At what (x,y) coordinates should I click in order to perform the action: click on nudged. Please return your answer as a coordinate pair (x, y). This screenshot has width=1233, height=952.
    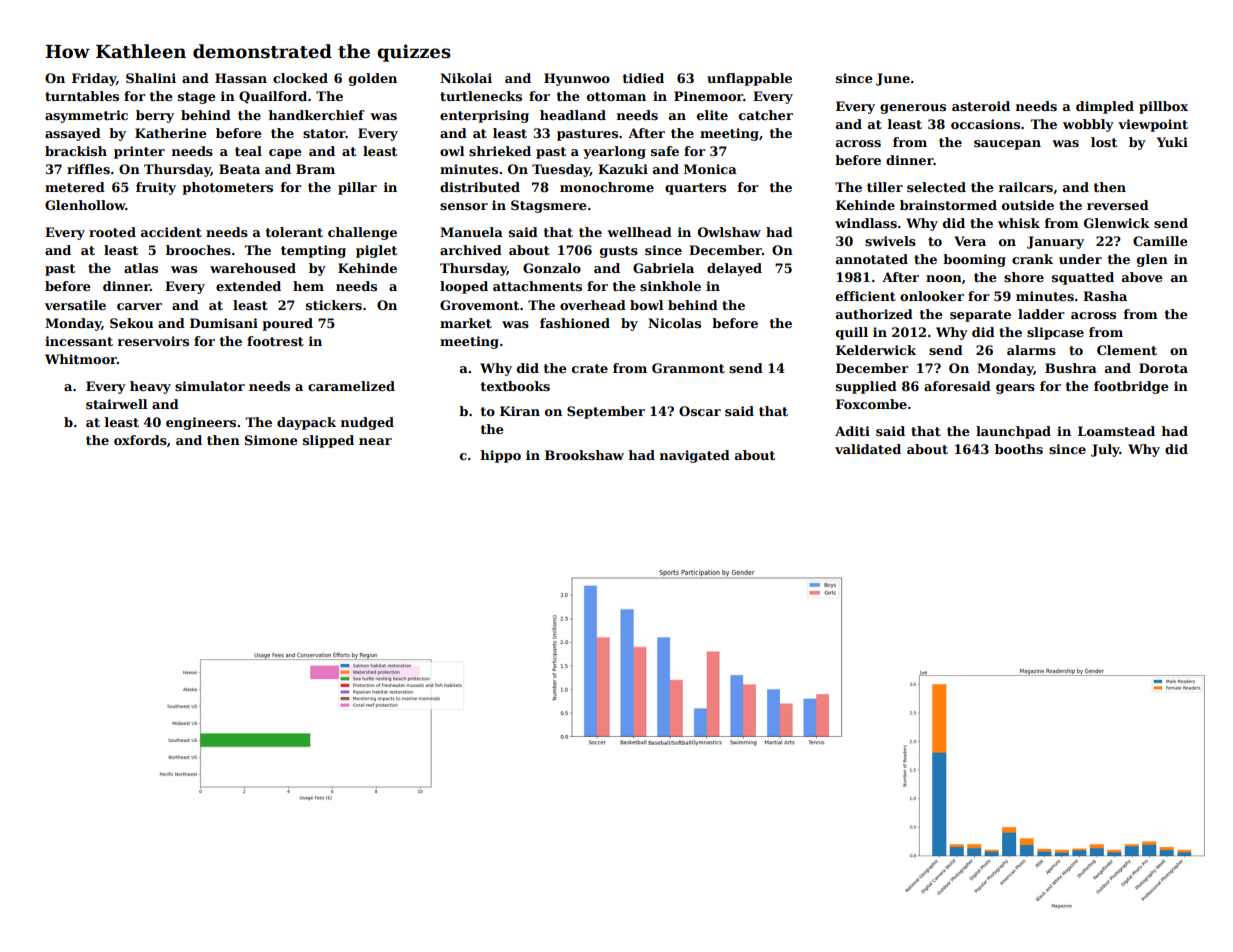
    Looking at the image, I should click on (367, 423).
